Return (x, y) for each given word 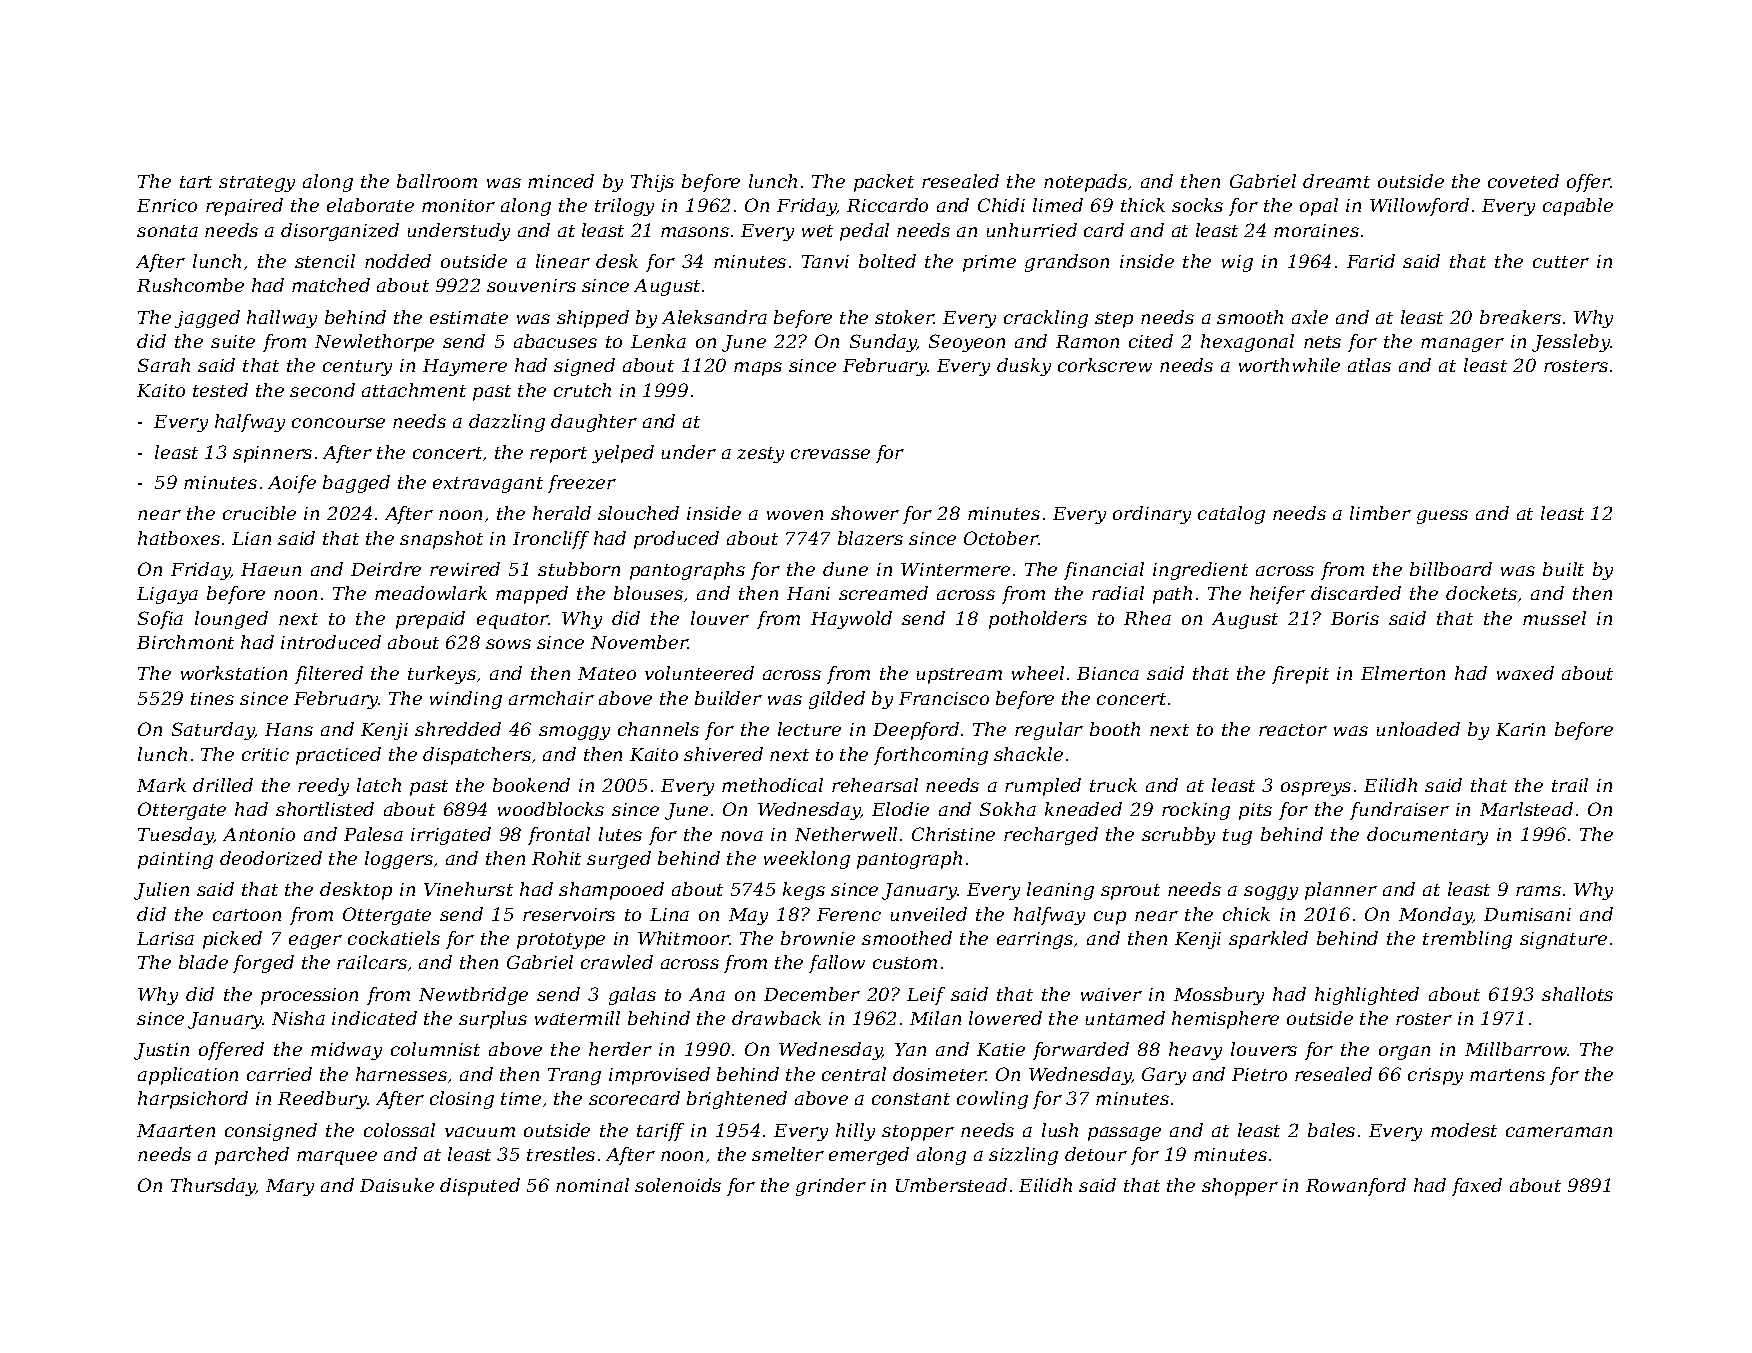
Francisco (944, 698)
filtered (329, 675)
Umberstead (951, 1185)
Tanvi (825, 261)
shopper (1240, 1187)
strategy (257, 184)
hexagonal (1247, 343)
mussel (1554, 618)
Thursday (213, 1187)
